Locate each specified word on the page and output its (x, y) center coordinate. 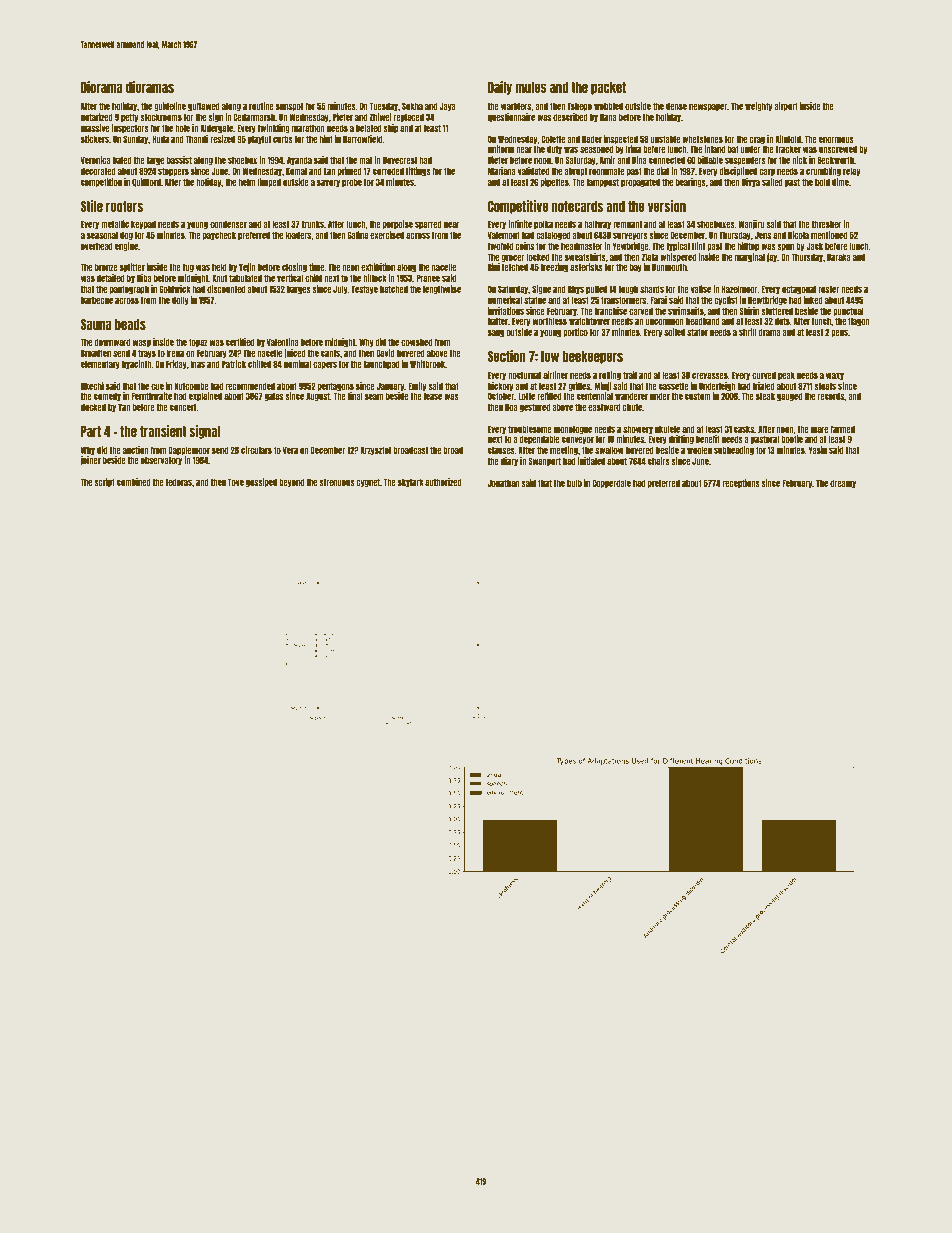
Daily (500, 88)
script (104, 482)
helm (247, 182)
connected (667, 160)
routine (261, 106)
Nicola (798, 235)
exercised (387, 235)
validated (533, 171)
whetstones (702, 139)
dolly (180, 300)
